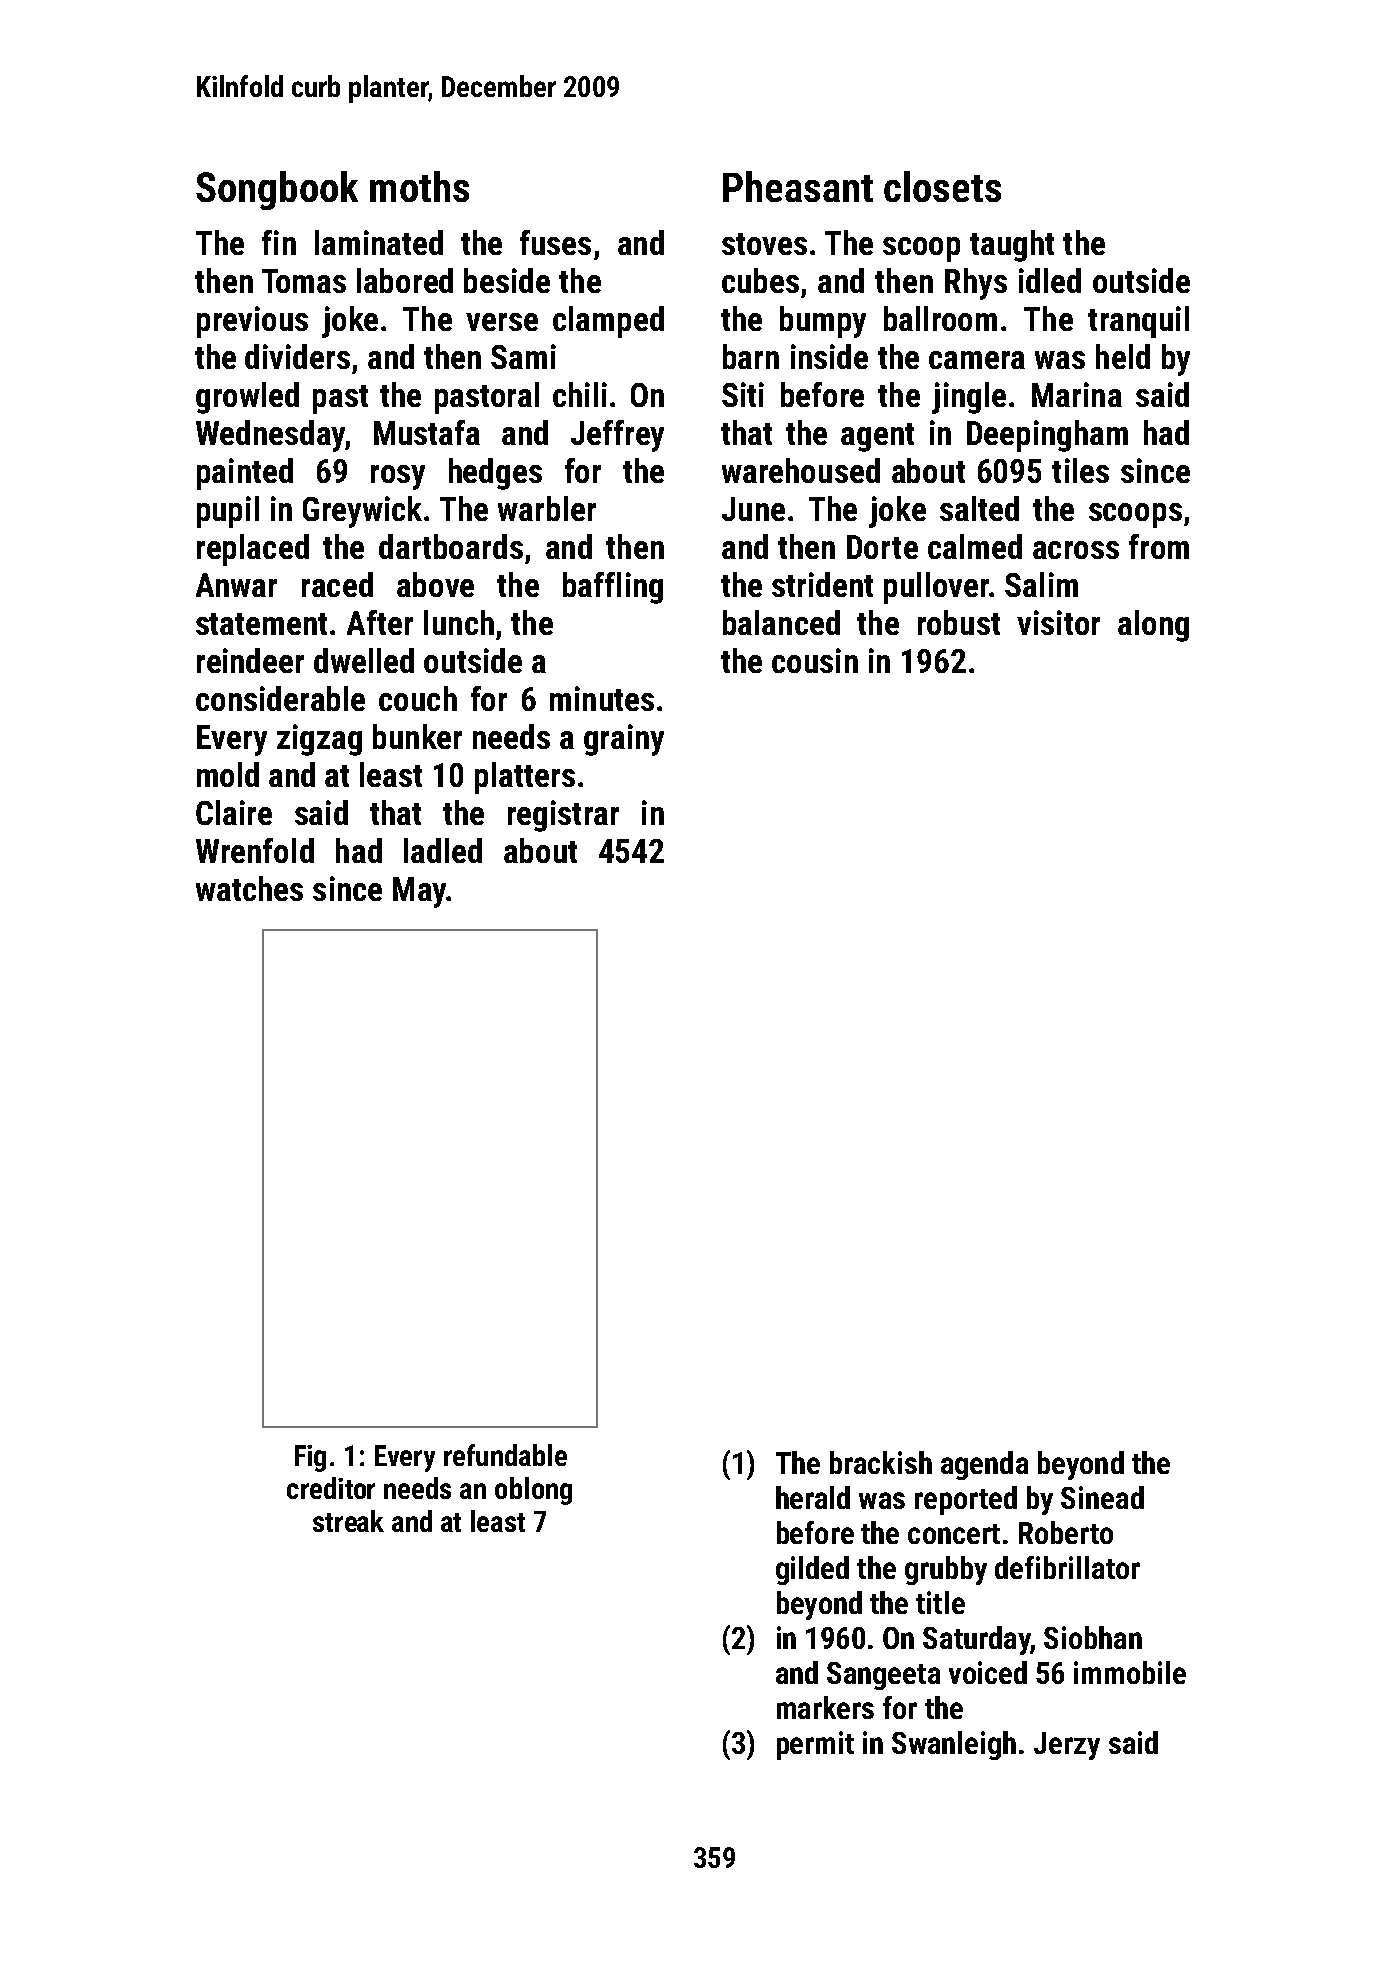 This image has width=1386, height=1969. What do you see at coordinates (277, 190) in the image?
I see `Songbook` at bounding box center [277, 190].
